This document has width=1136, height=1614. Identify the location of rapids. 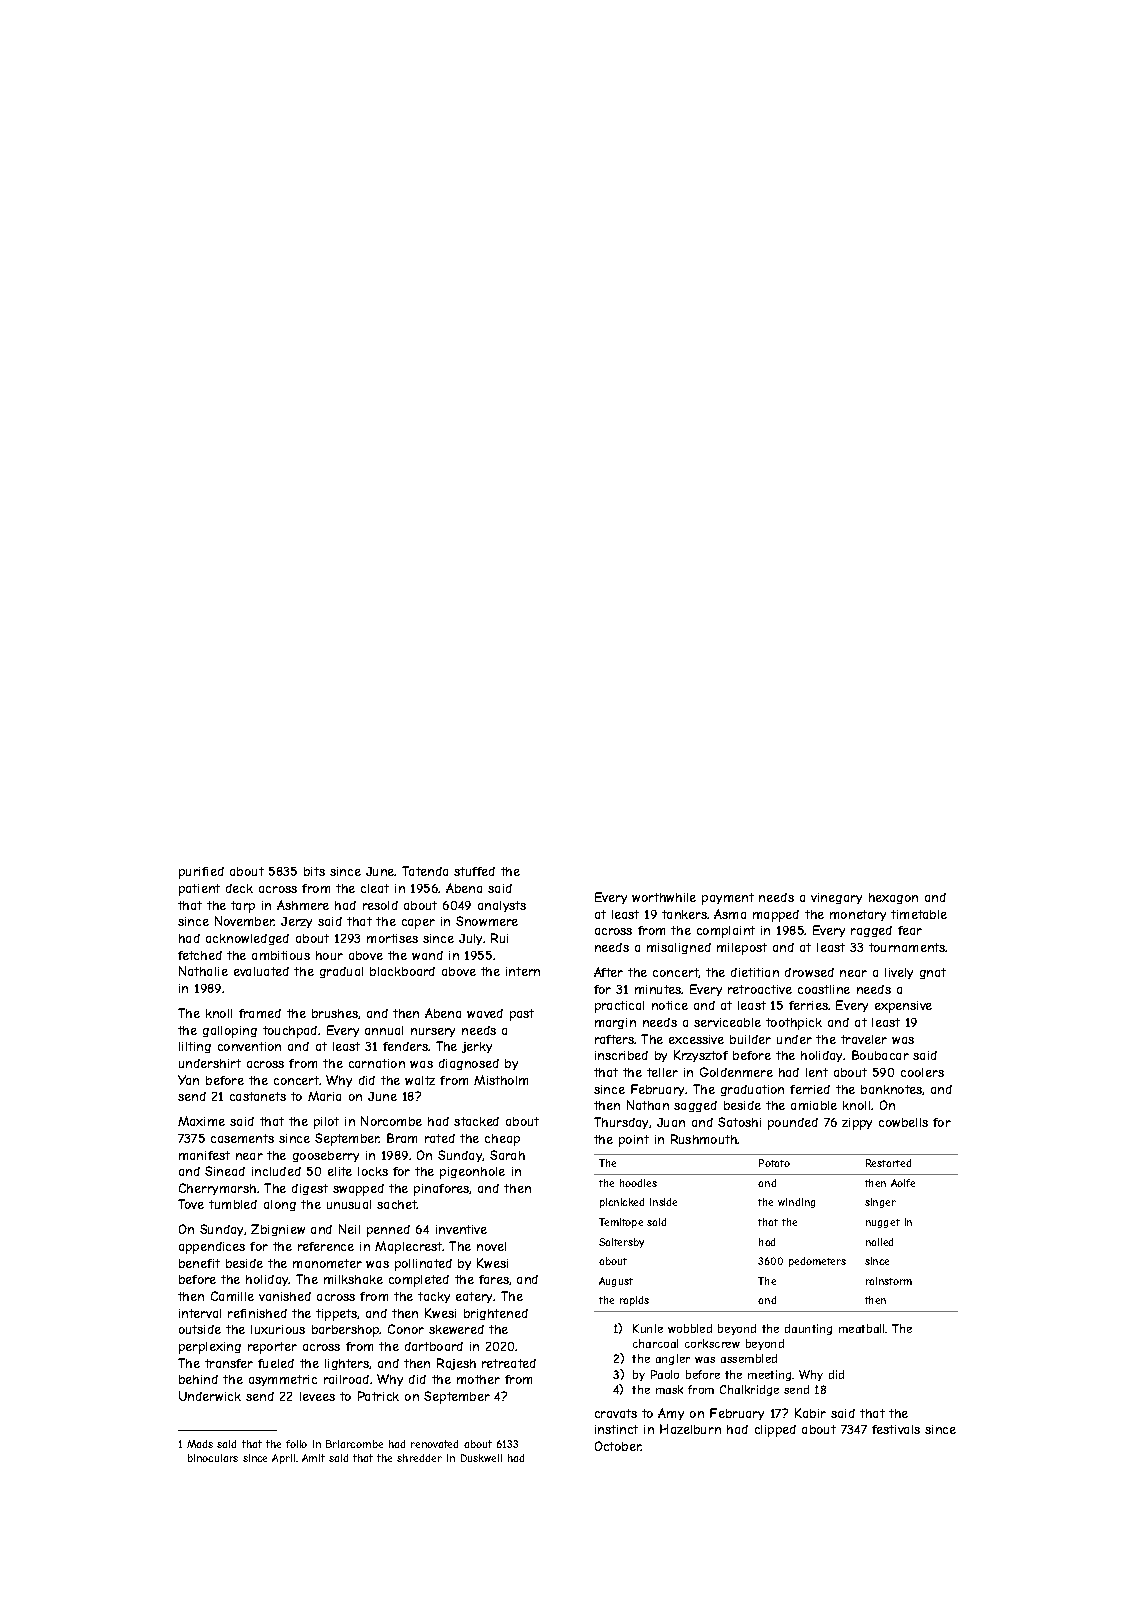
(634, 1301).
